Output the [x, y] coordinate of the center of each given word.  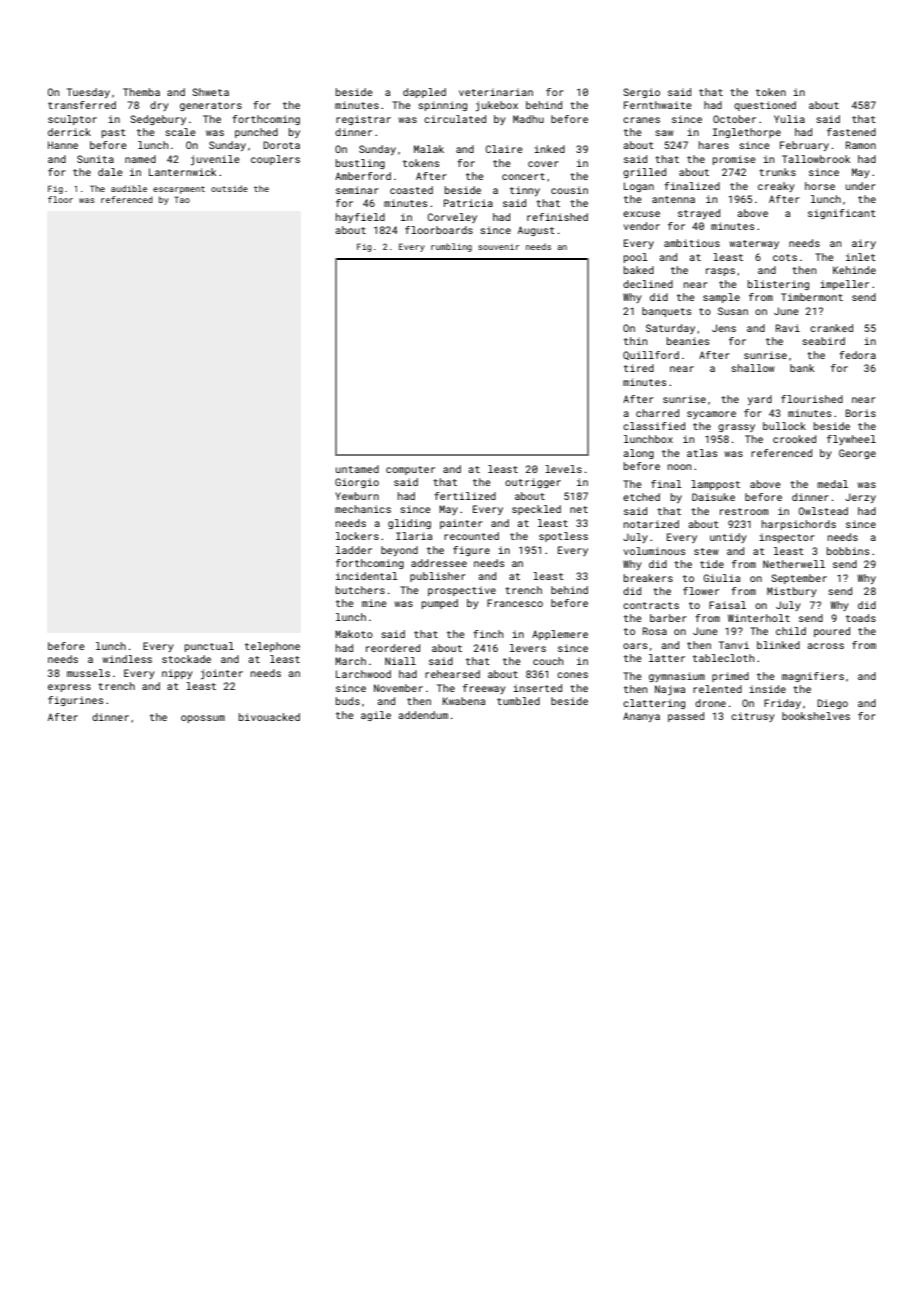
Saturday [670, 329]
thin [635, 341]
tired [639, 368]
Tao [182, 199]
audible [129, 188]
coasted [411, 190]
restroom [744, 511]
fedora [857, 355]
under [861, 186]
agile [376, 716]
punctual [209, 647]
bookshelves [816, 716]
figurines [75, 701]
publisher [438, 577]
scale [180, 132]
